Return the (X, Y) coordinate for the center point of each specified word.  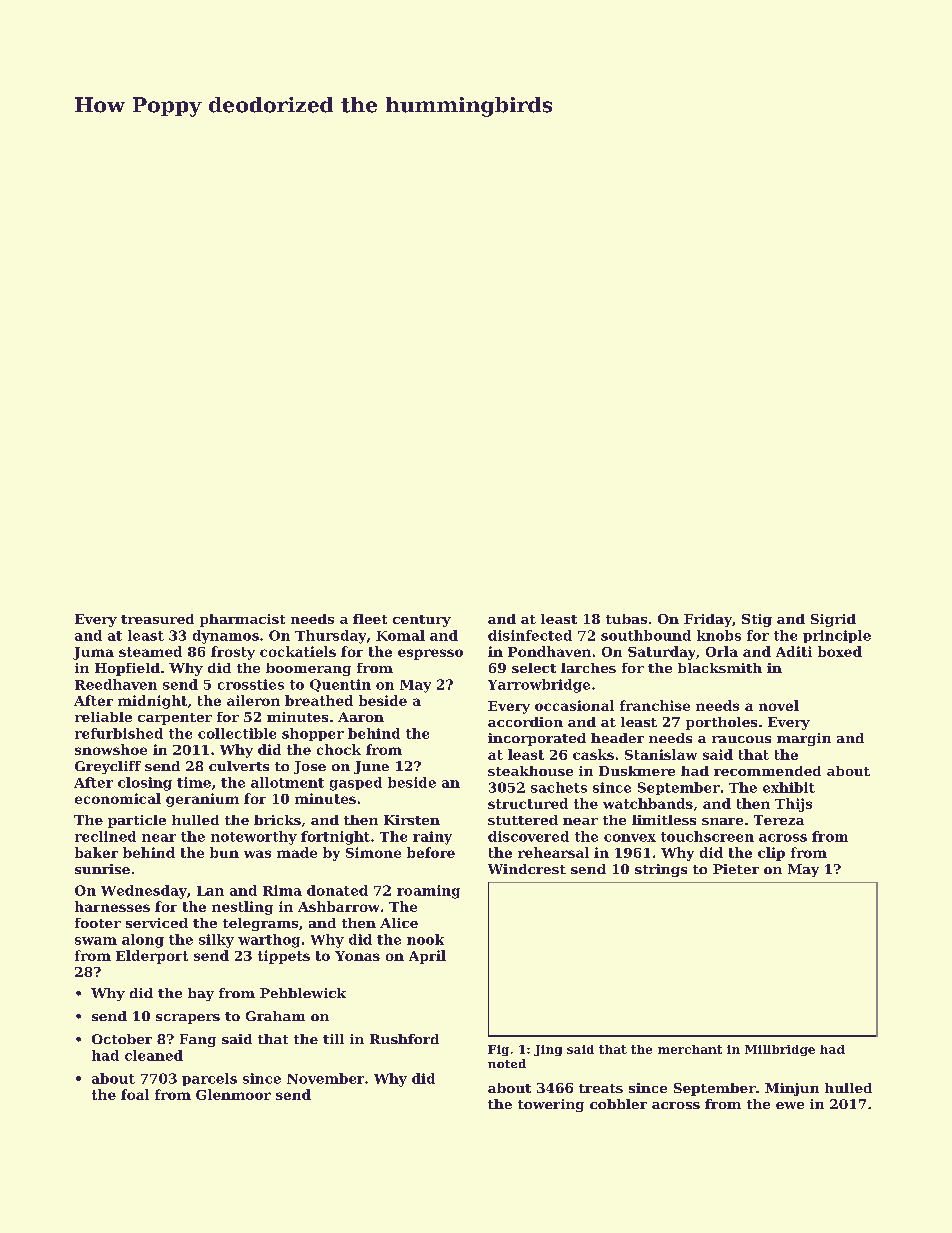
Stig (757, 620)
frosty (233, 653)
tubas (626, 619)
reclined (105, 836)
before (431, 852)
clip (771, 854)
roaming (428, 892)
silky (216, 941)
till (333, 1039)
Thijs (793, 805)
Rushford (404, 1039)
